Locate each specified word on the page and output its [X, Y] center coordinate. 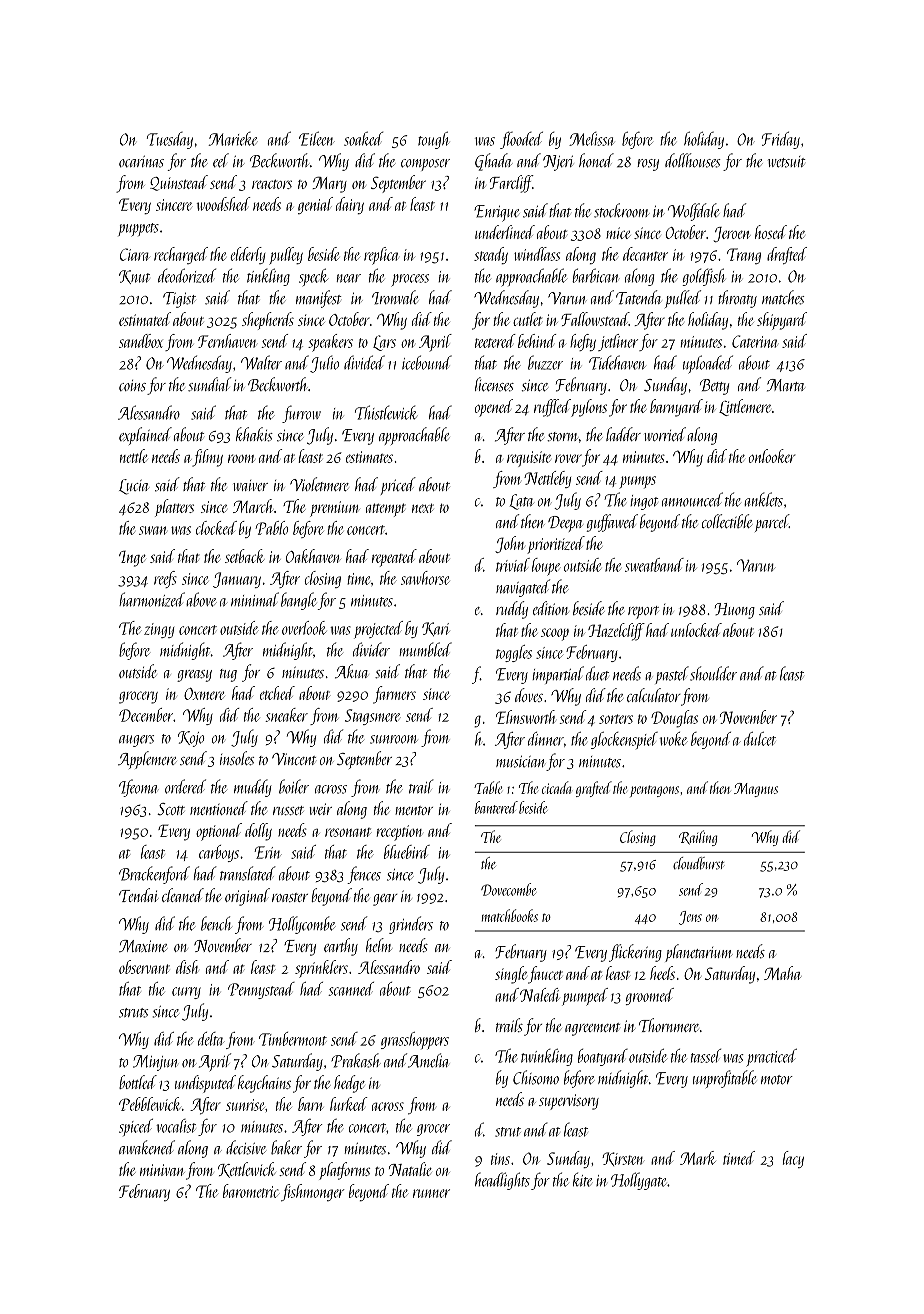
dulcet [760, 739]
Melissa [591, 139]
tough [433, 140]
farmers [394, 695]
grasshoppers [415, 1041]
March [253, 506]
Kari [436, 629]
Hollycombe [302, 925]
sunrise [245, 1105]
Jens [690, 918]
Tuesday [170, 140]
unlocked [696, 630]
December [146, 715]
